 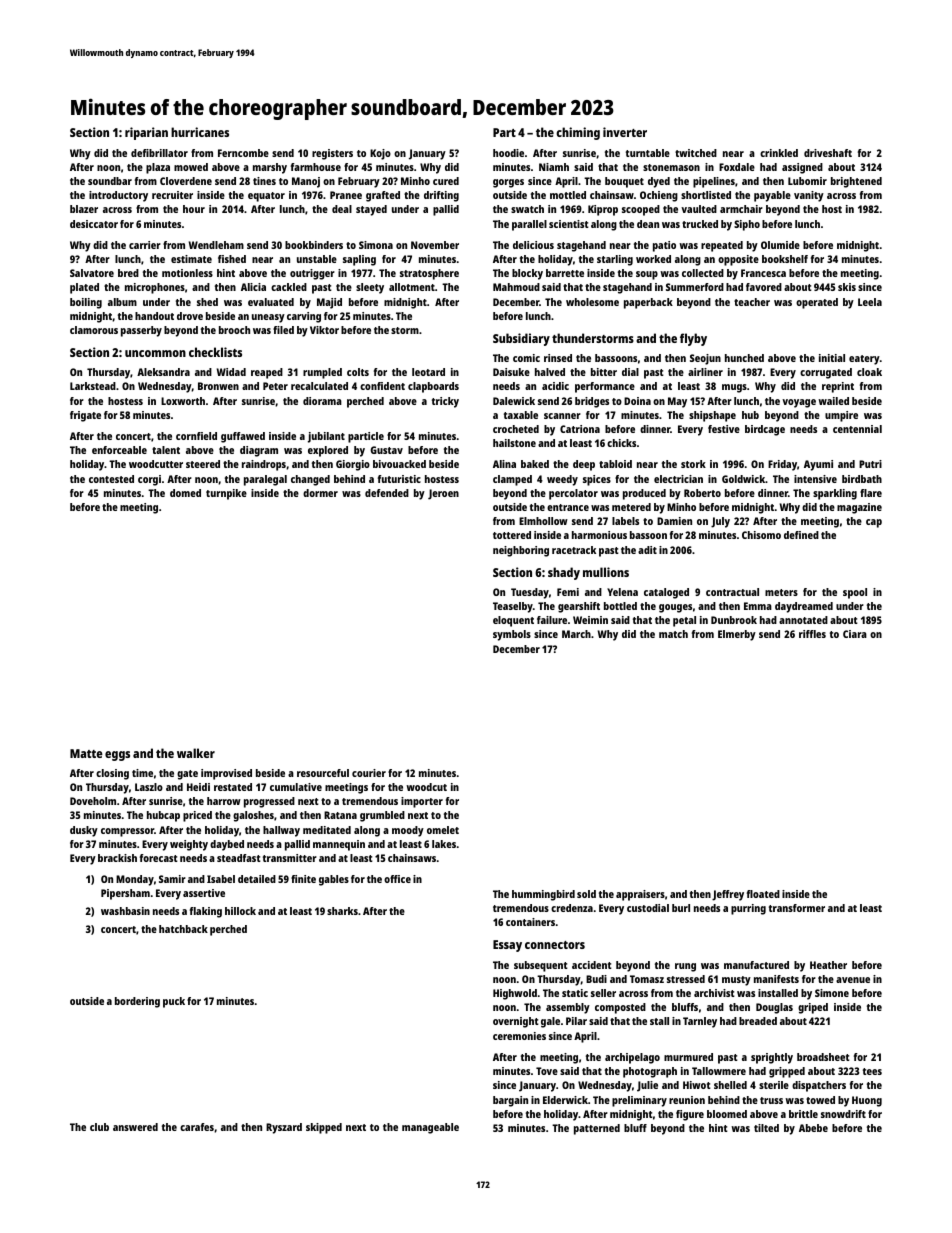 What do you see at coordinates (690, 1115) in the screenshot?
I see `figure` at bounding box center [690, 1115].
